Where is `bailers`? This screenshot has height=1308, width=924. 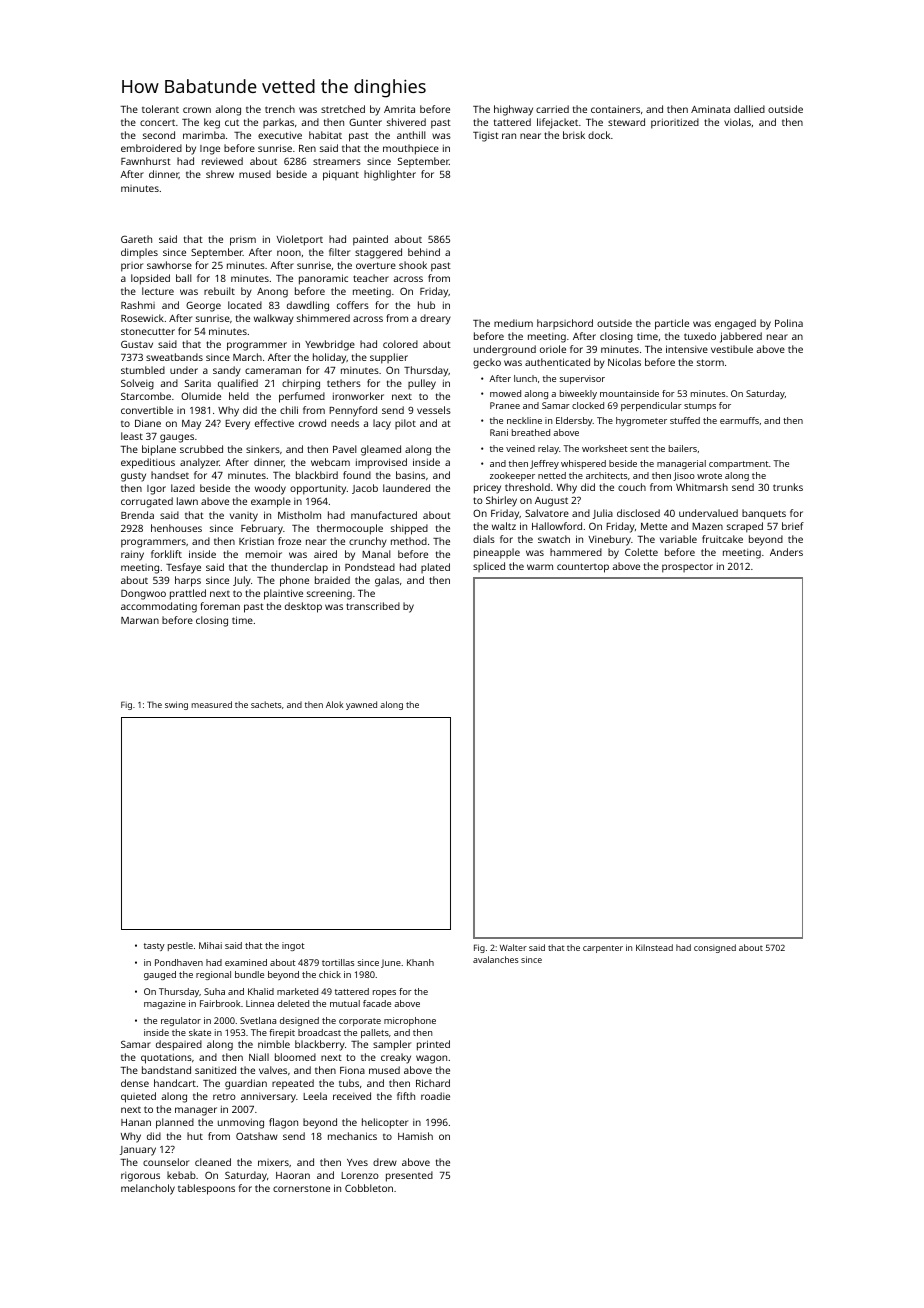
bailers is located at coordinates (683, 448).
